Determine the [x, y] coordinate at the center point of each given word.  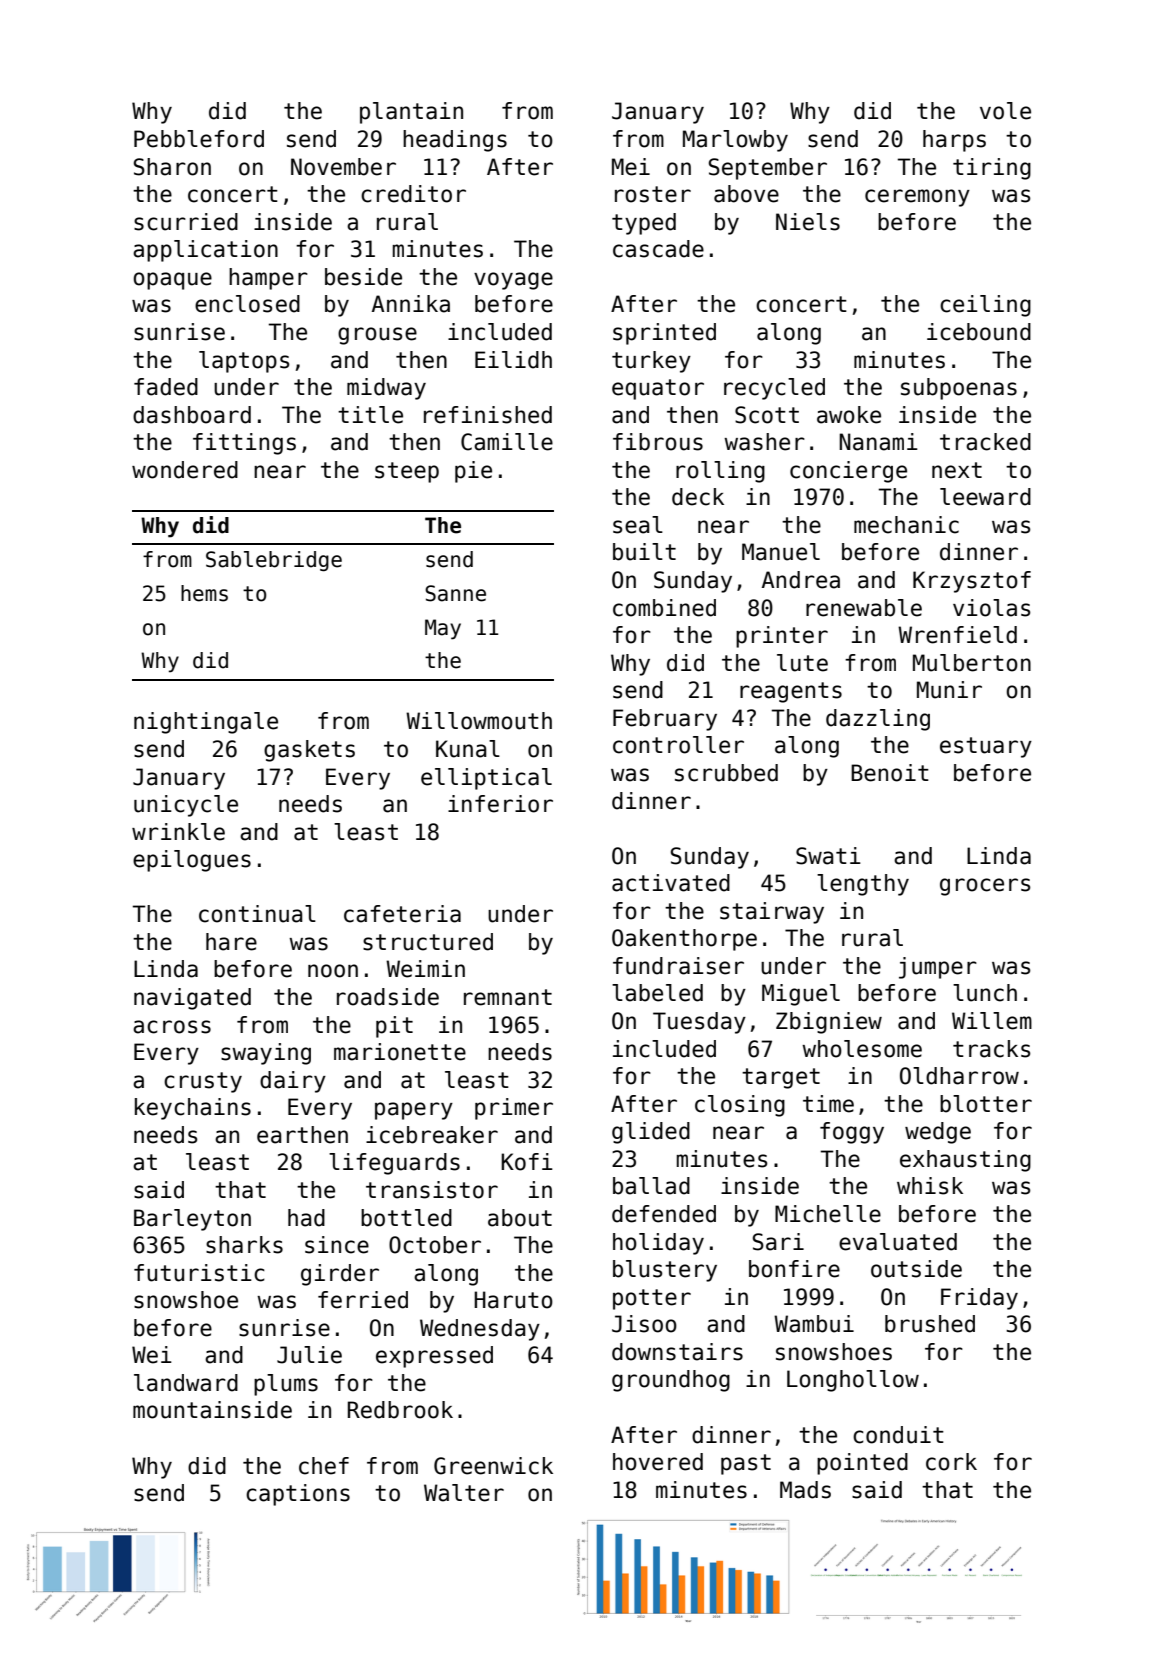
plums [286, 1385]
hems [204, 593]
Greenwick [493, 1466]
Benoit [890, 773]
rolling [720, 472]
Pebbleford [199, 139]
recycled [774, 389]
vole [1005, 111]
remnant [508, 997]
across [172, 1027]
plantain [411, 113]
